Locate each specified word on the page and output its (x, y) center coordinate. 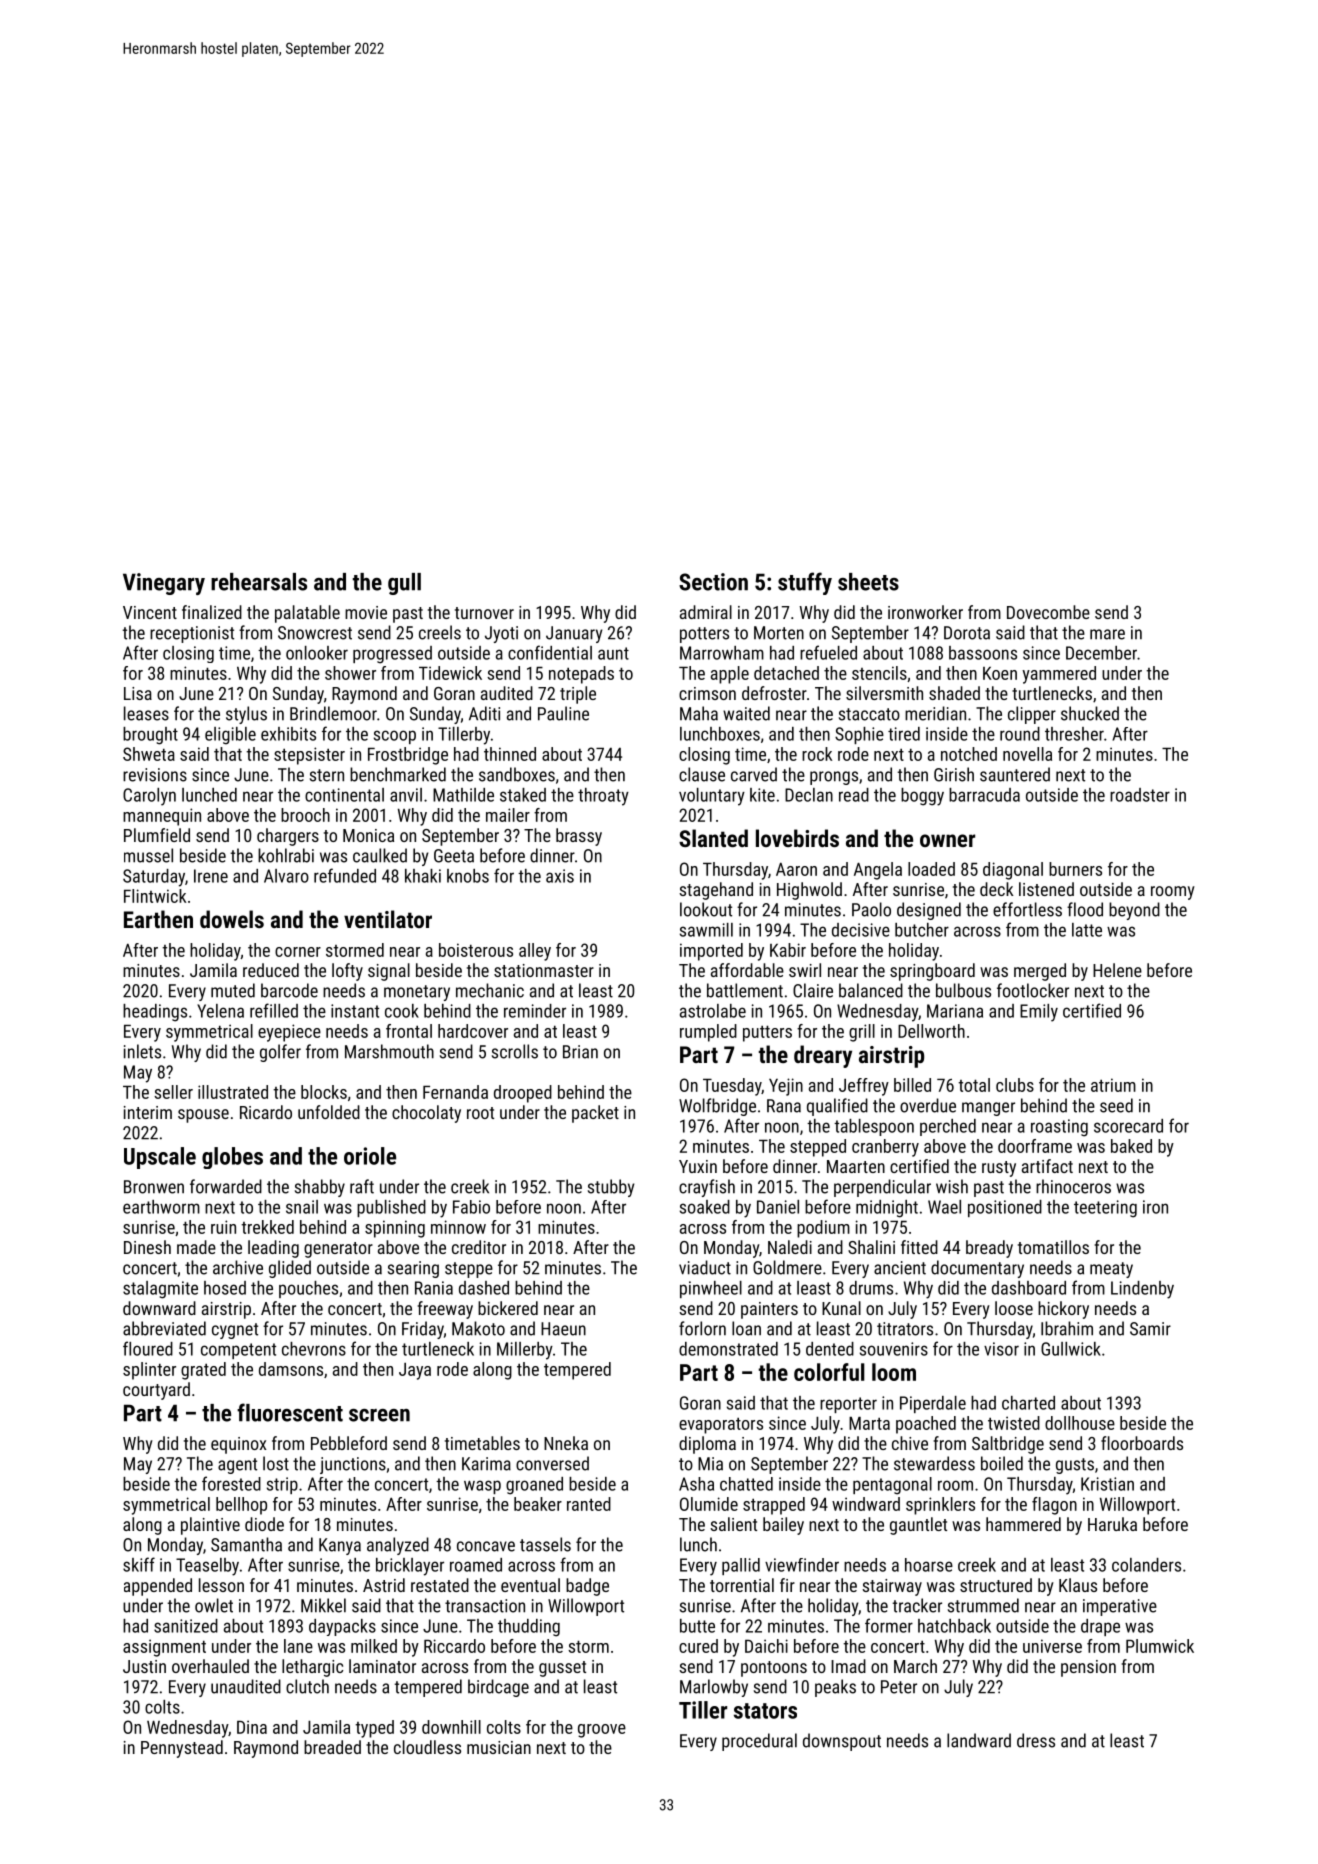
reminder (535, 1011)
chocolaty (426, 1114)
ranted (589, 1504)
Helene (1117, 970)
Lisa (138, 693)
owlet (214, 1605)
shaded (954, 693)
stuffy (805, 583)
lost (276, 1463)
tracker (917, 1605)
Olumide (709, 1504)
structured (996, 1585)
